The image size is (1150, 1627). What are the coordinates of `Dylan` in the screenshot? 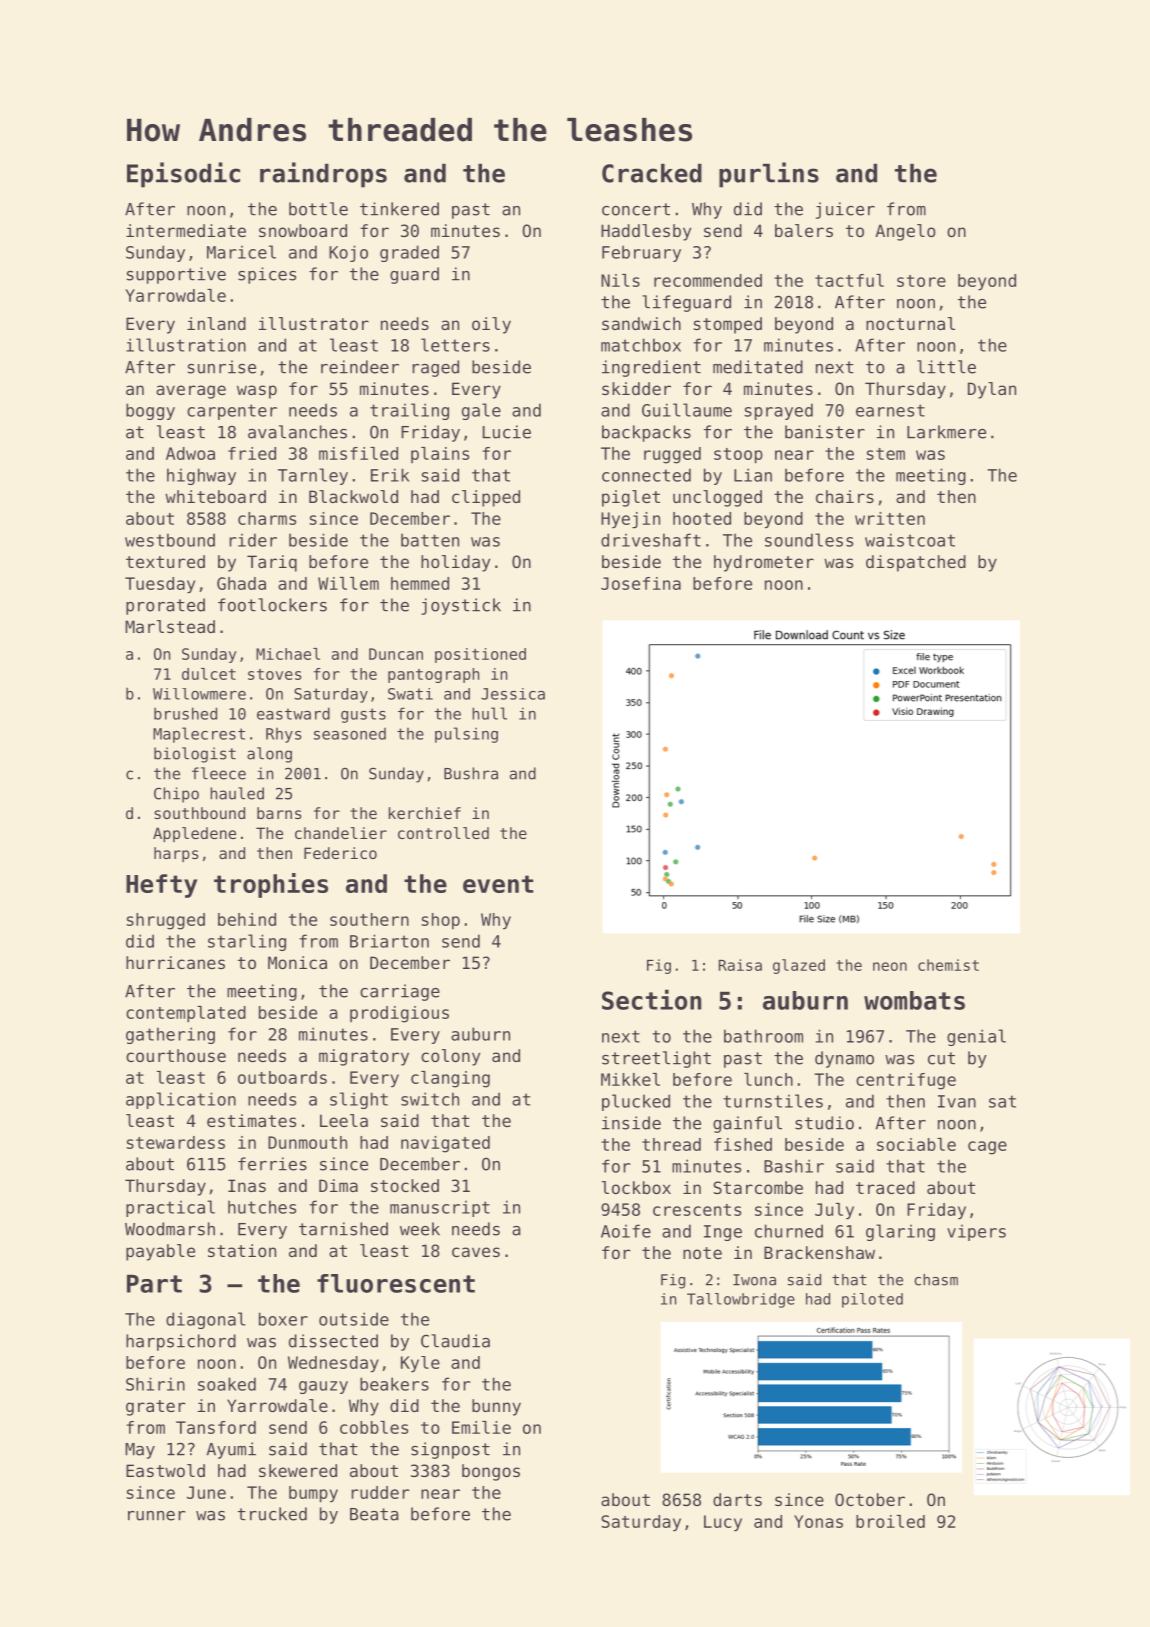 It's located at (992, 390).
